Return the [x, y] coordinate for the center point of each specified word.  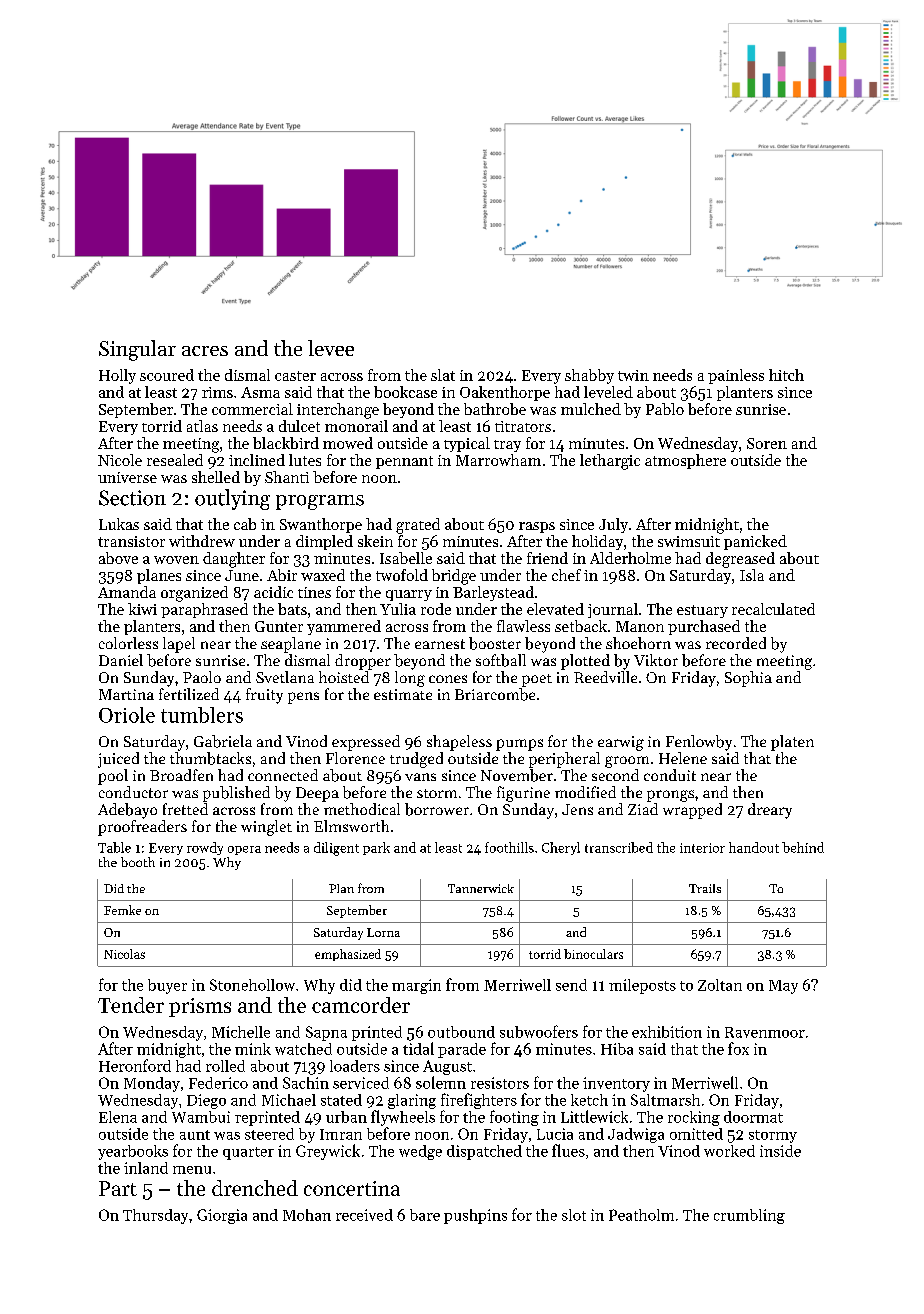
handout [754, 847]
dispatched [484, 1152]
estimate [403, 694]
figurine [523, 794]
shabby [589, 376]
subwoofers [539, 1031]
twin [633, 375]
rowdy [205, 848]
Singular [137, 350]
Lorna [383, 932]
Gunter [279, 626]
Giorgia [222, 1216]
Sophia [748, 679]
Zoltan [720, 985]
